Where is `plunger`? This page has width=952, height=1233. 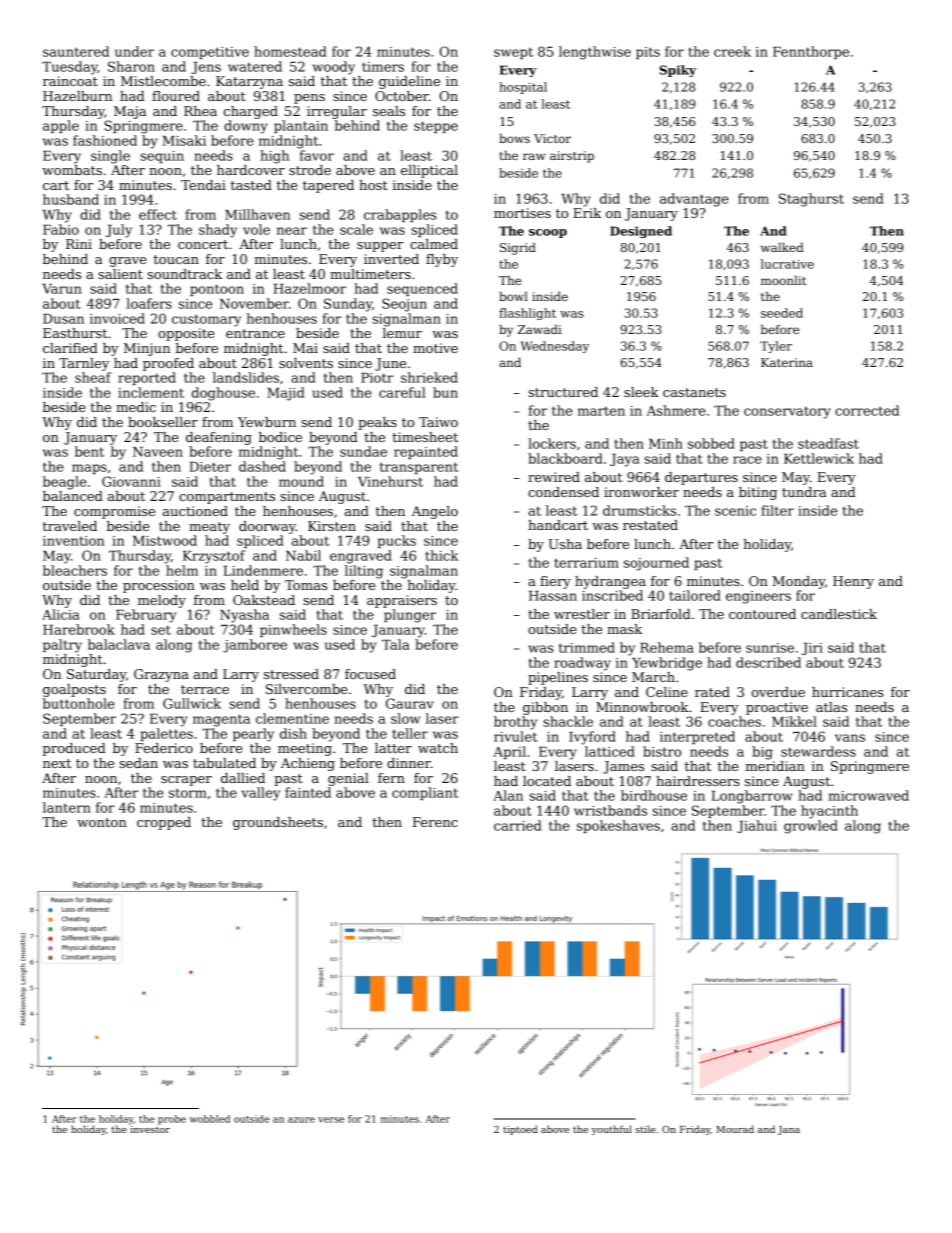 plunger is located at coordinates (410, 616).
